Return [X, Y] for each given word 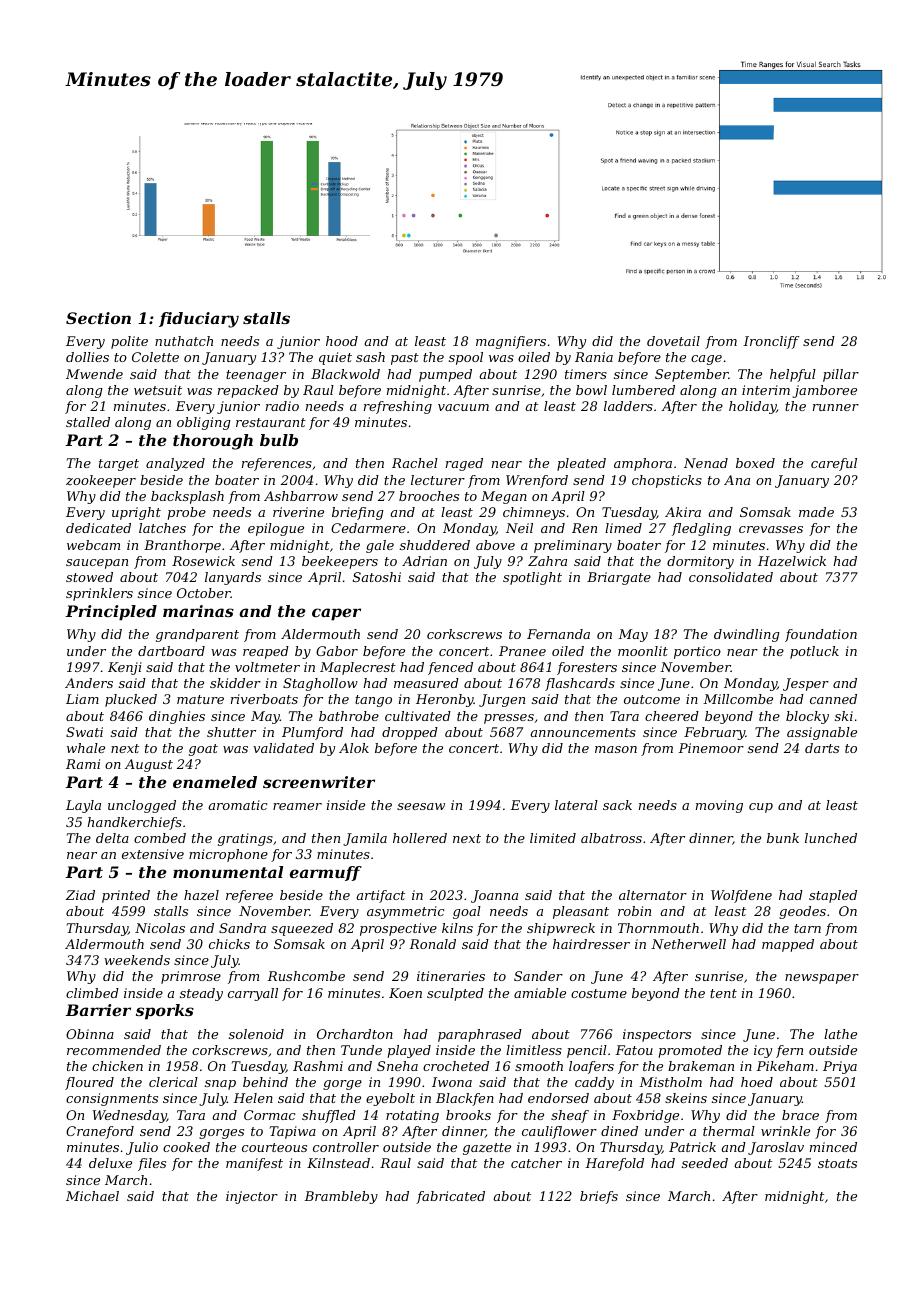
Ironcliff [771, 342]
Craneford [100, 1132]
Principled [111, 613]
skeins [686, 1098]
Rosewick [203, 561]
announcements [583, 732]
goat [203, 750]
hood [342, 341]
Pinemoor [711, 748]
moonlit [643, 651]
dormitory [700, 562]
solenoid [256, 1034]
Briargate [619, 578]
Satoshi [377, 577]
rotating [412, 1116]
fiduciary [199, 320]
